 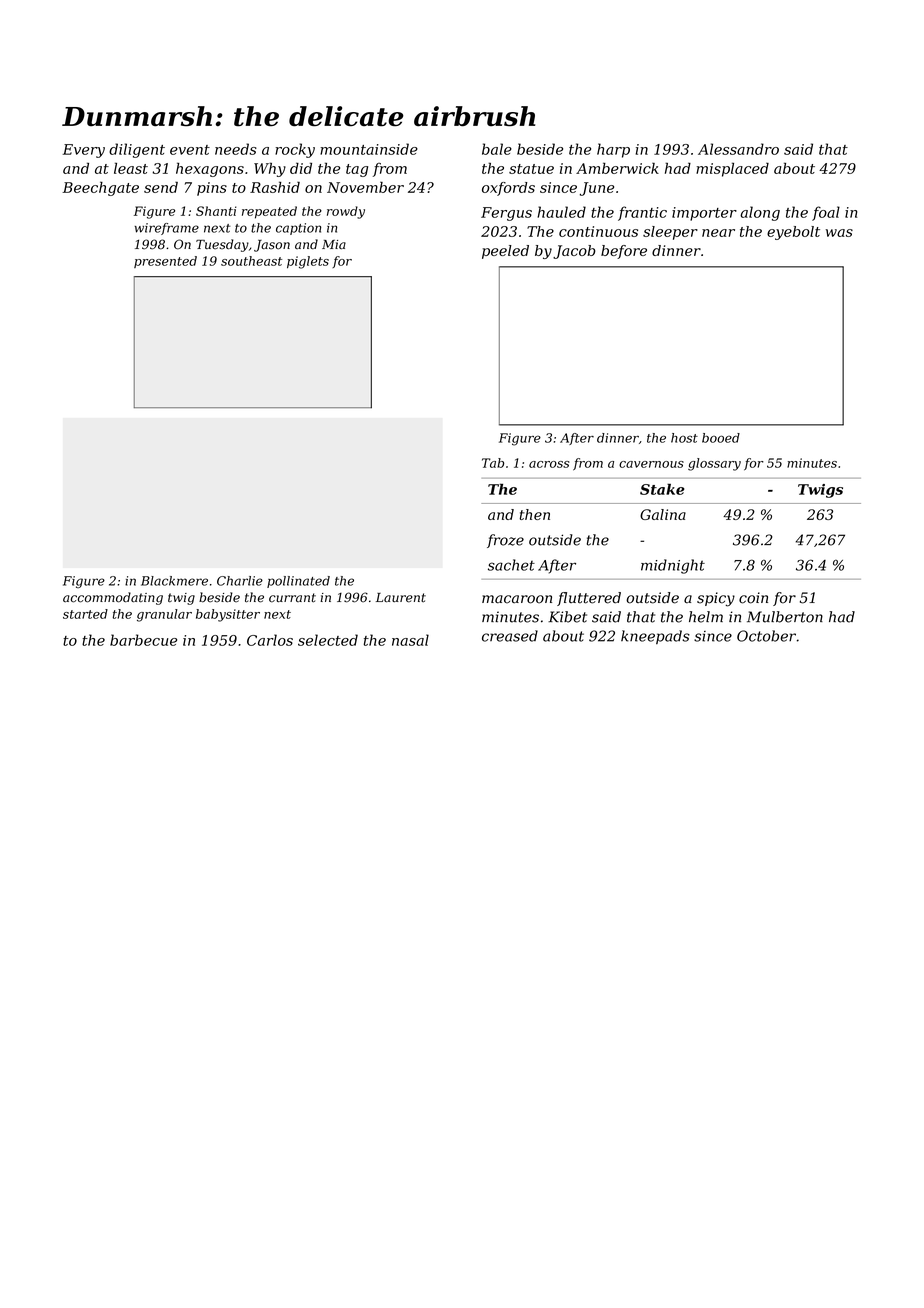 I want to click on Tab, so click(x=493, y=463).
